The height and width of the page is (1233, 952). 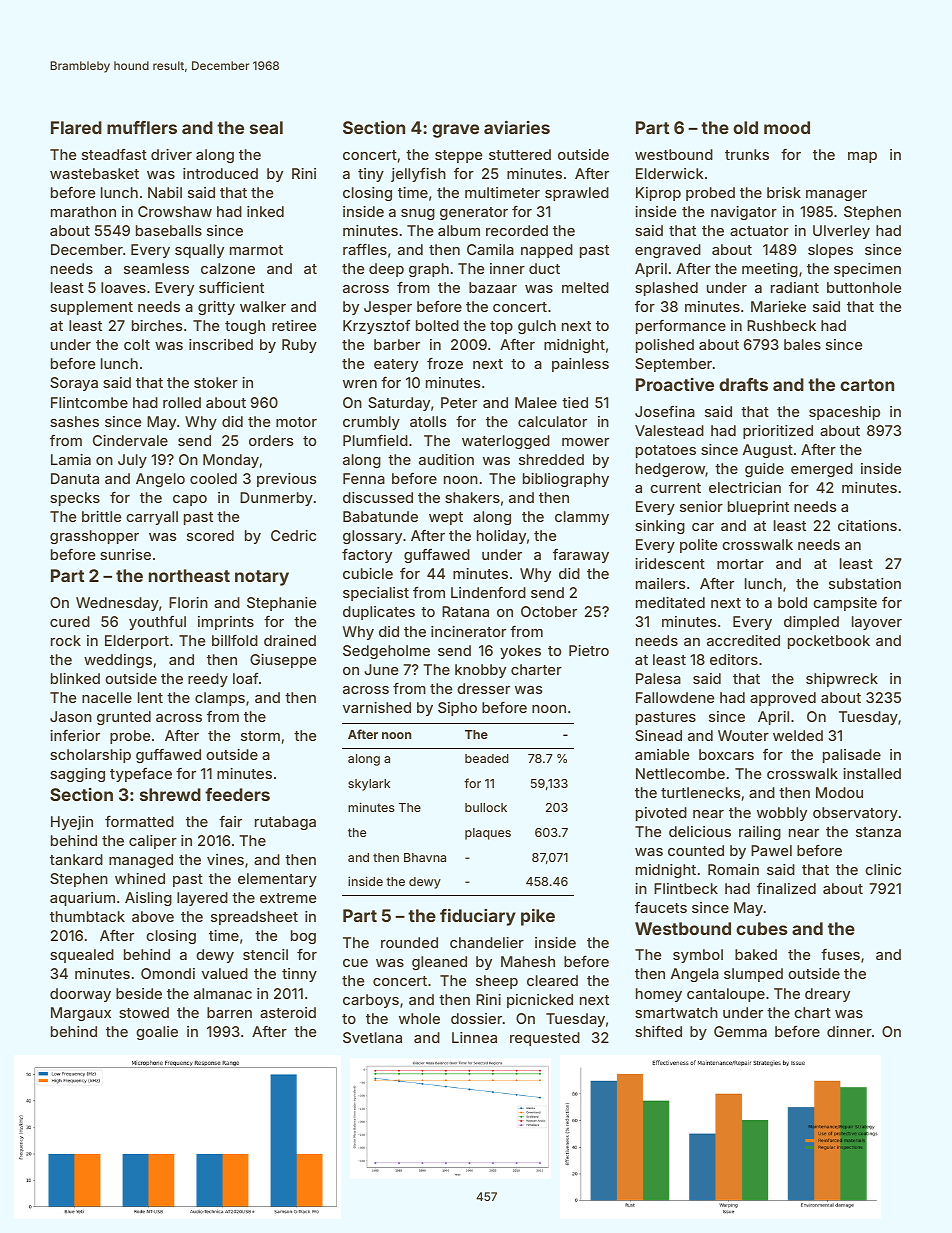 I want to click on seal, so click(x=266, y=127).
